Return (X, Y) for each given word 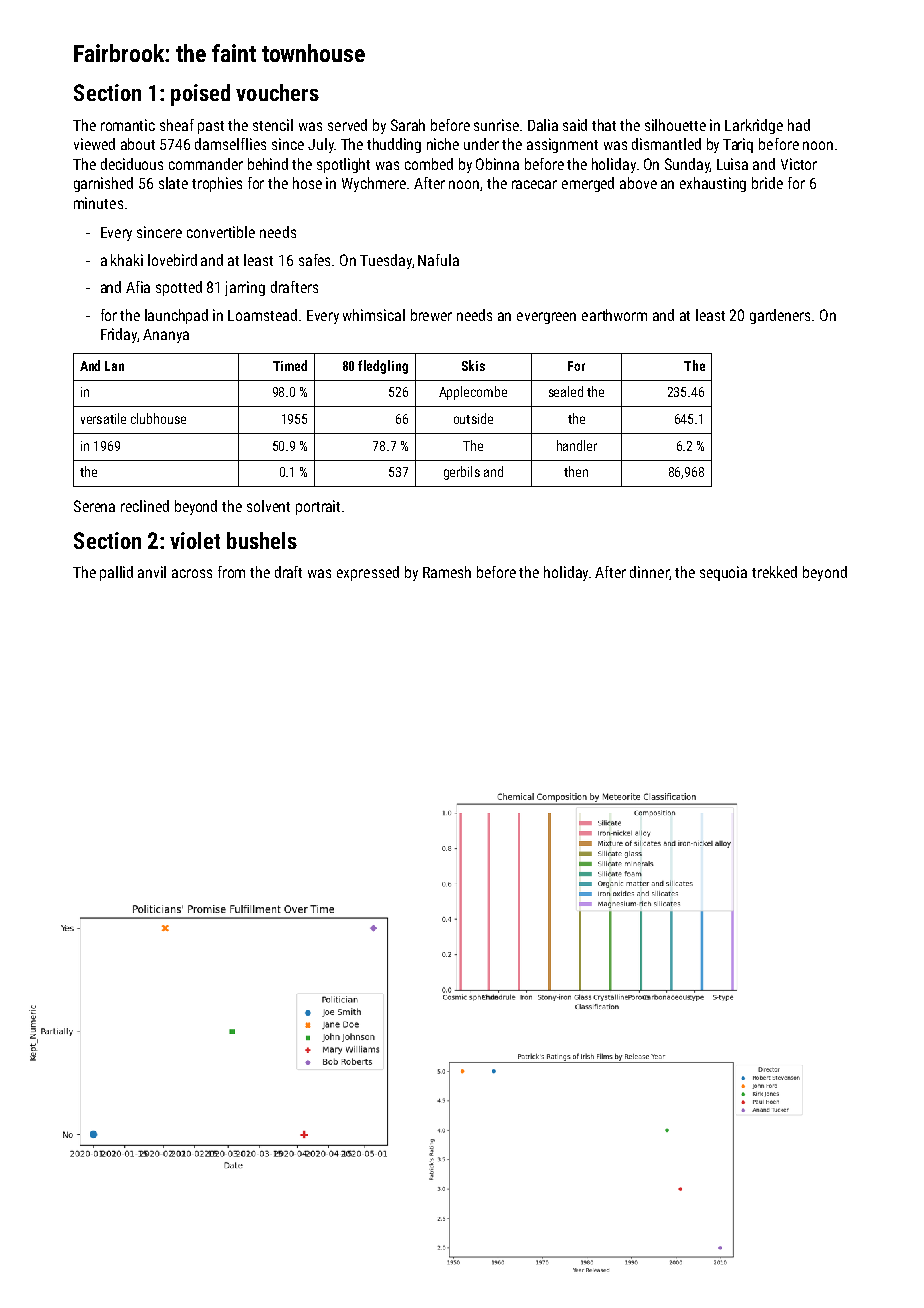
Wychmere (374, 184)
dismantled (666, 144)
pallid (116, 573)
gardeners (780, 316)
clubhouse (158, 418)
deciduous (132, 164)
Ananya (166, 336)
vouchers (277, 92)
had (799, 125)
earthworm (614, 315)
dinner (649, 572)
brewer (431, 315)
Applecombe (473, 393)
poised (200, 95)
